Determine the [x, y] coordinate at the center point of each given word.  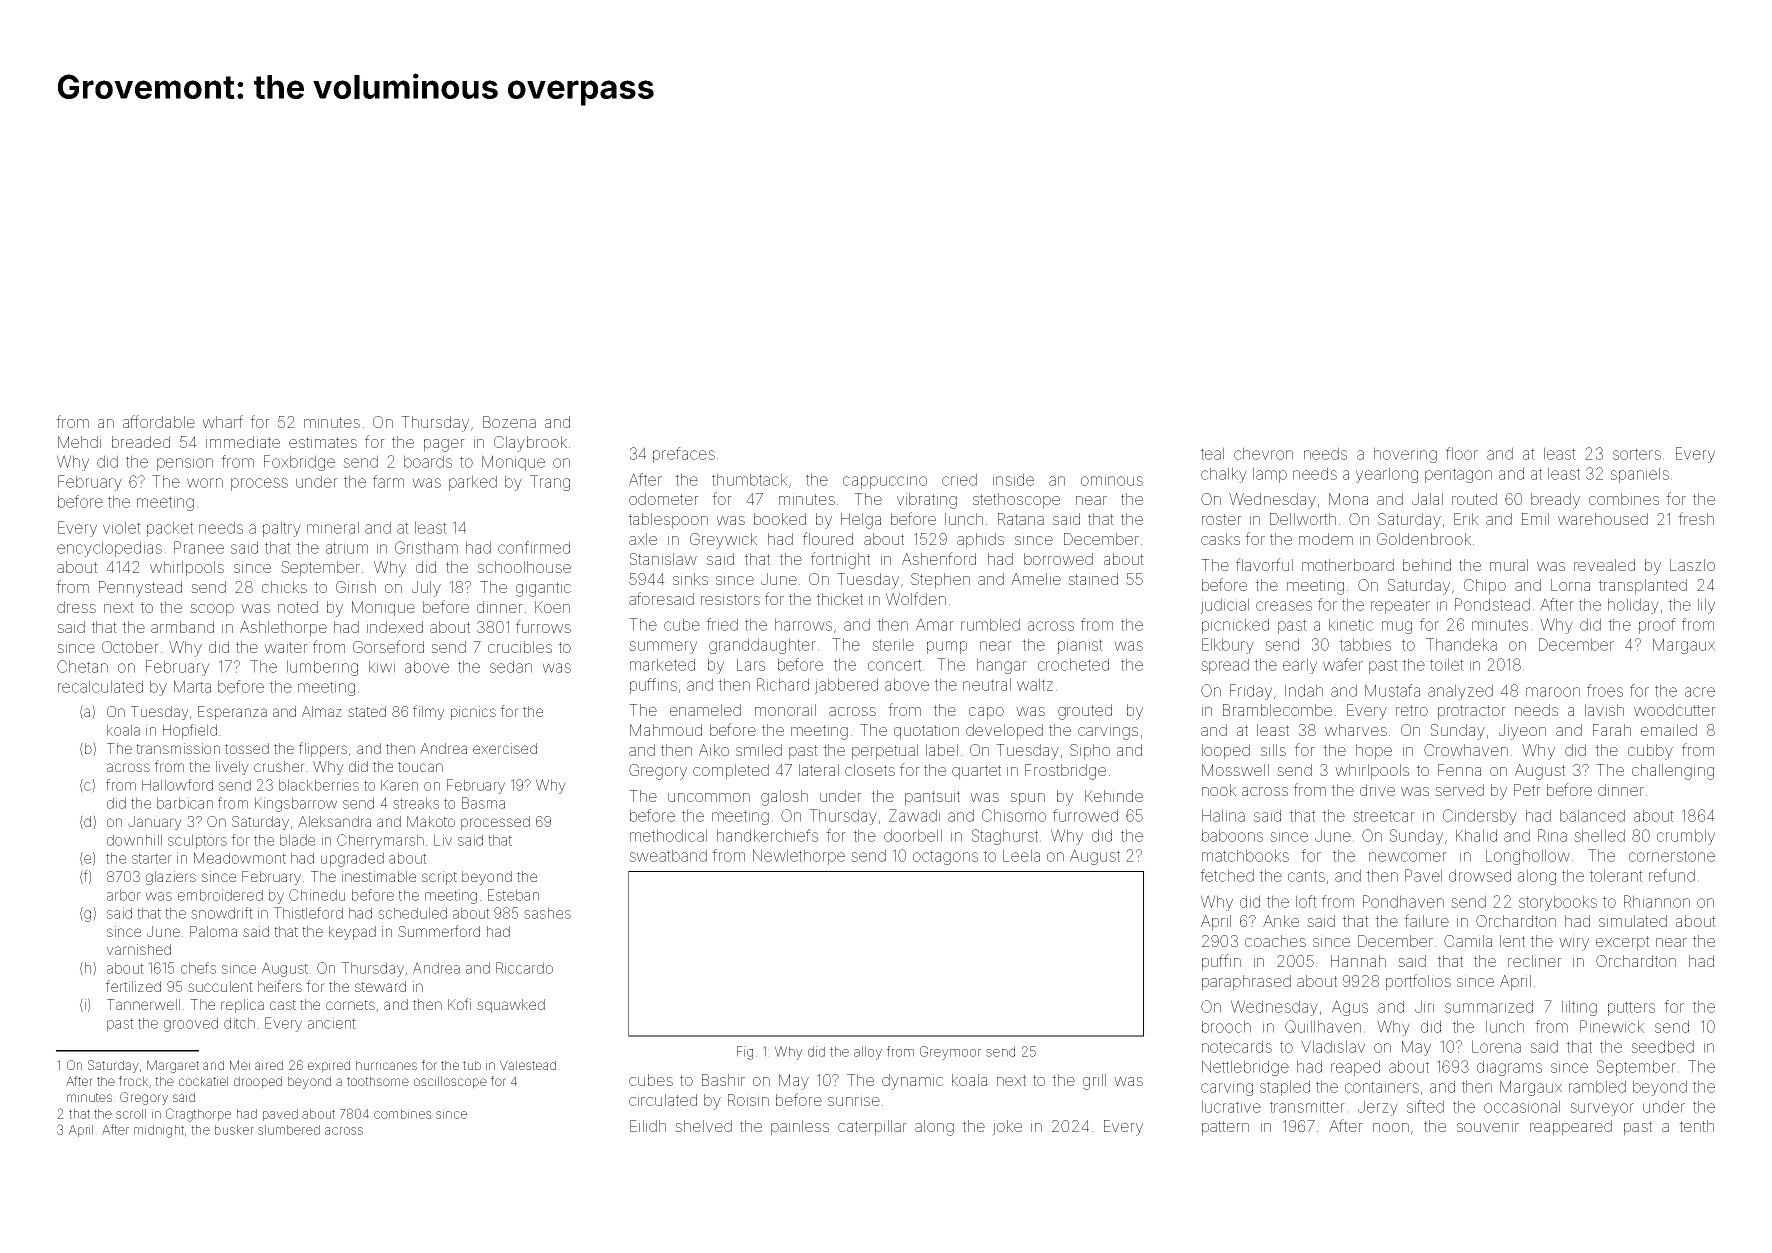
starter [152, 858]
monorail [785, 710]
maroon [1553, 692]
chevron [1263, 453]
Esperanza [232, 713]
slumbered [289, 1130]
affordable [159, 421]
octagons [945, 857]
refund [1672, 875]
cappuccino [885, 481]
